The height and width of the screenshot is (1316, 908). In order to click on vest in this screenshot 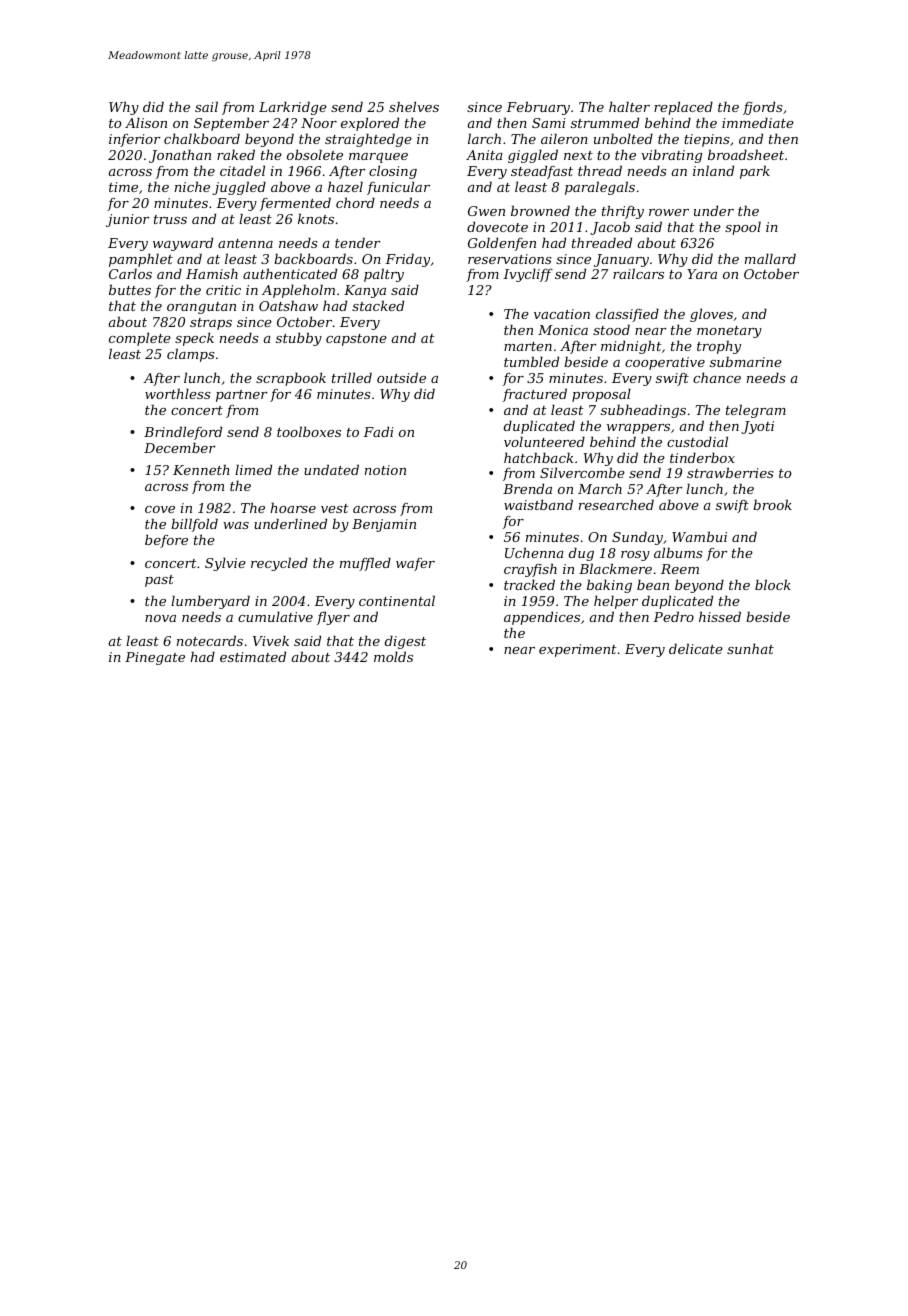, I will do `click(335, 508)`.
